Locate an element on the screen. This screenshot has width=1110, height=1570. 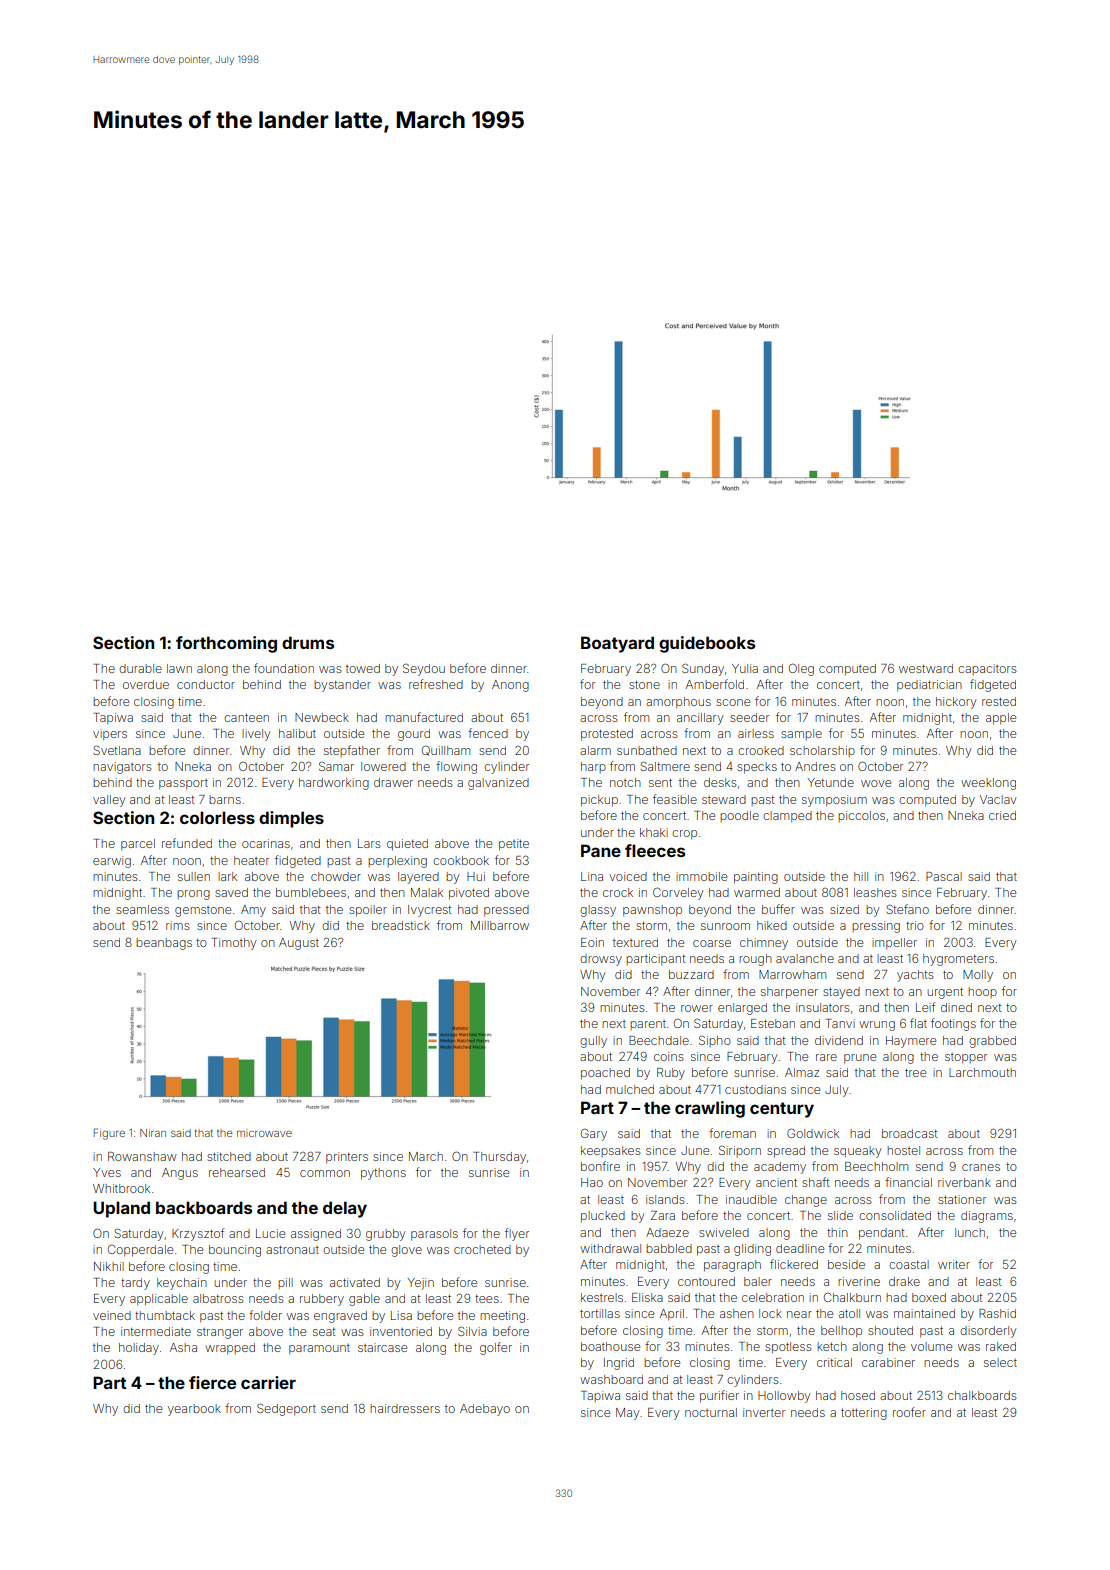
Boatyard is located at coordinates (617, 644).
